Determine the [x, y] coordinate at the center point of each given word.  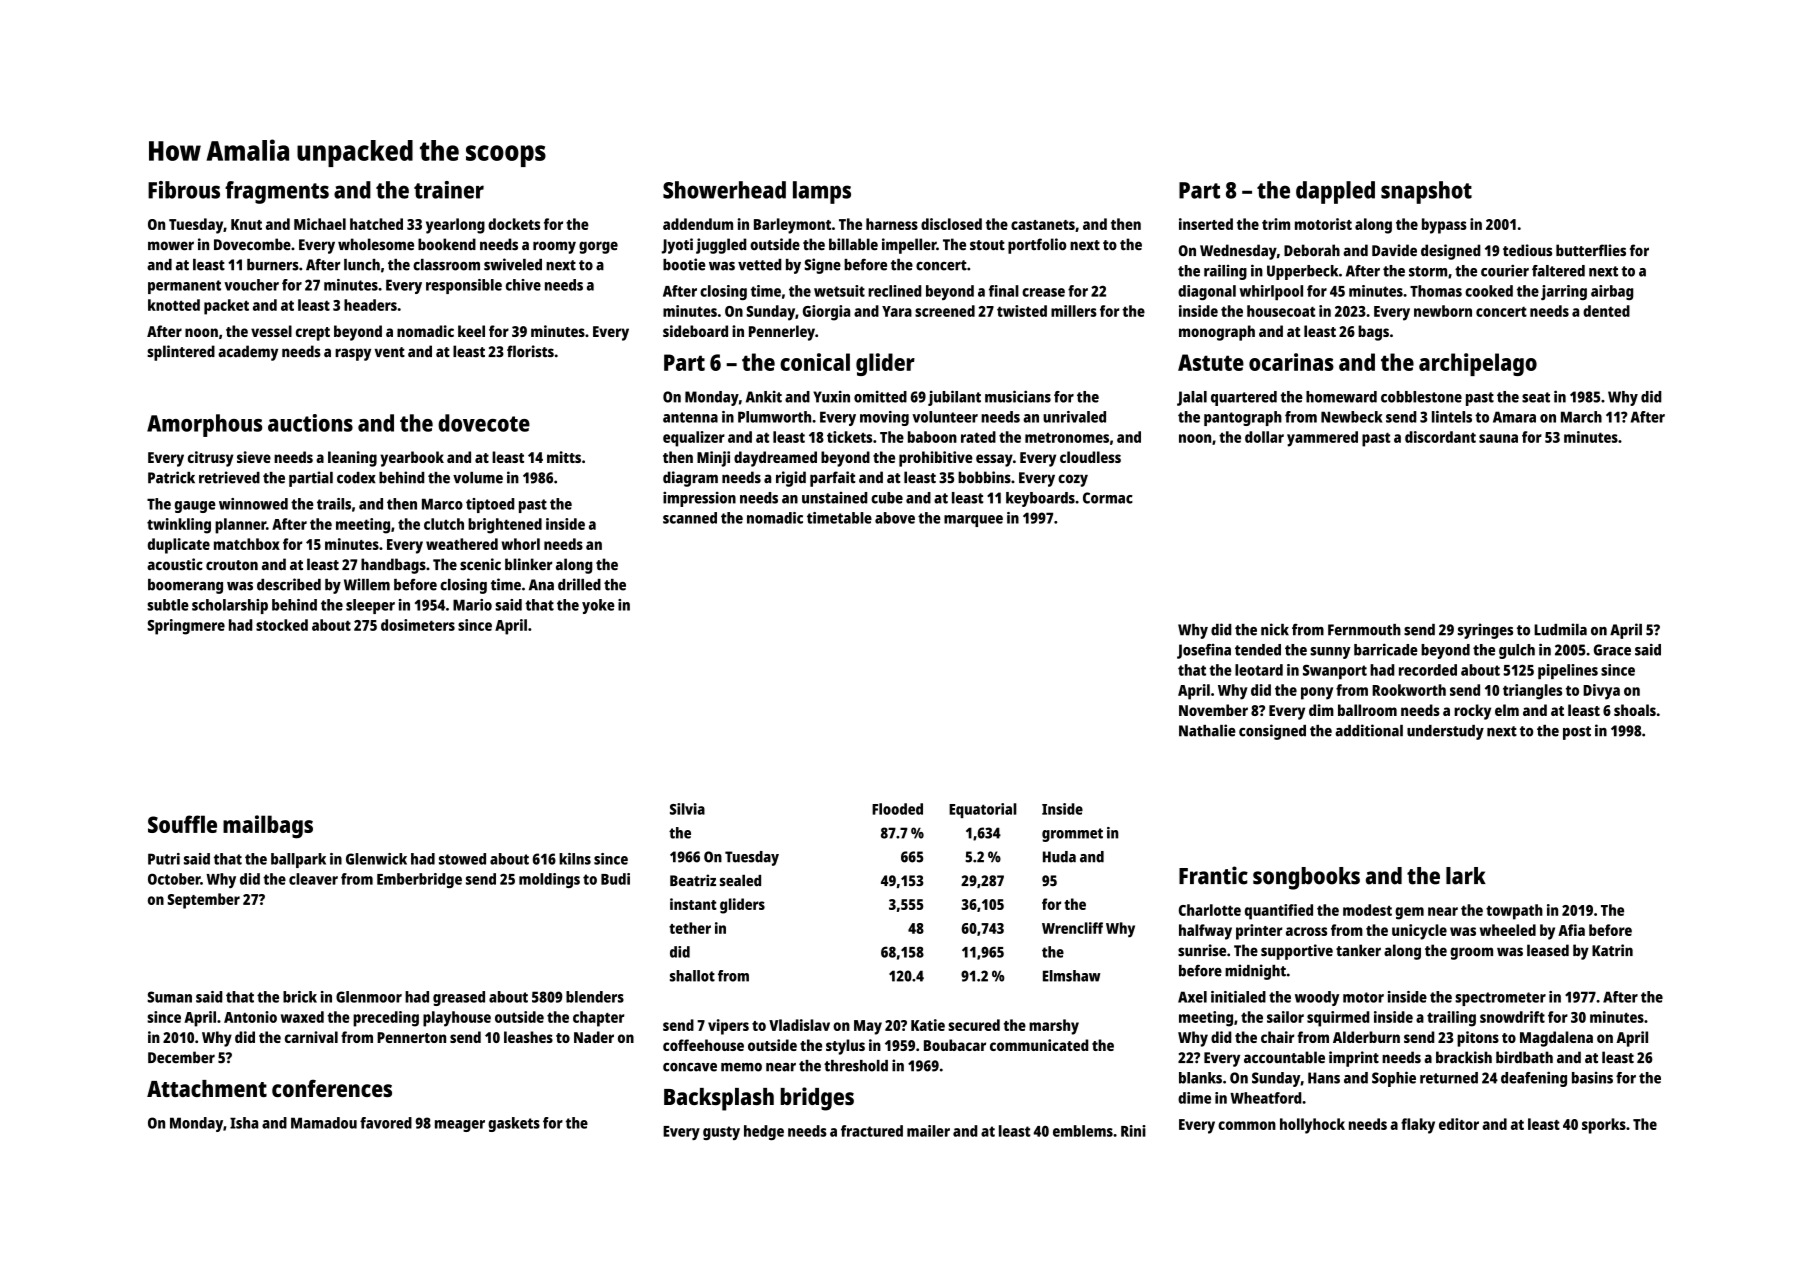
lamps [822, 192]
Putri [164, 859]
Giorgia [826, 313]
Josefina [1204, 651]
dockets [514, 224]
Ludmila [1560, 629]
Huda [1059, 857]
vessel [271, 331]
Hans [1324, 1078]
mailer [928, 1131]
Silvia [687, 809]
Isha [244, 1123]
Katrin [1612, 950]
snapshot [1426, 192]
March [1581, 417]
